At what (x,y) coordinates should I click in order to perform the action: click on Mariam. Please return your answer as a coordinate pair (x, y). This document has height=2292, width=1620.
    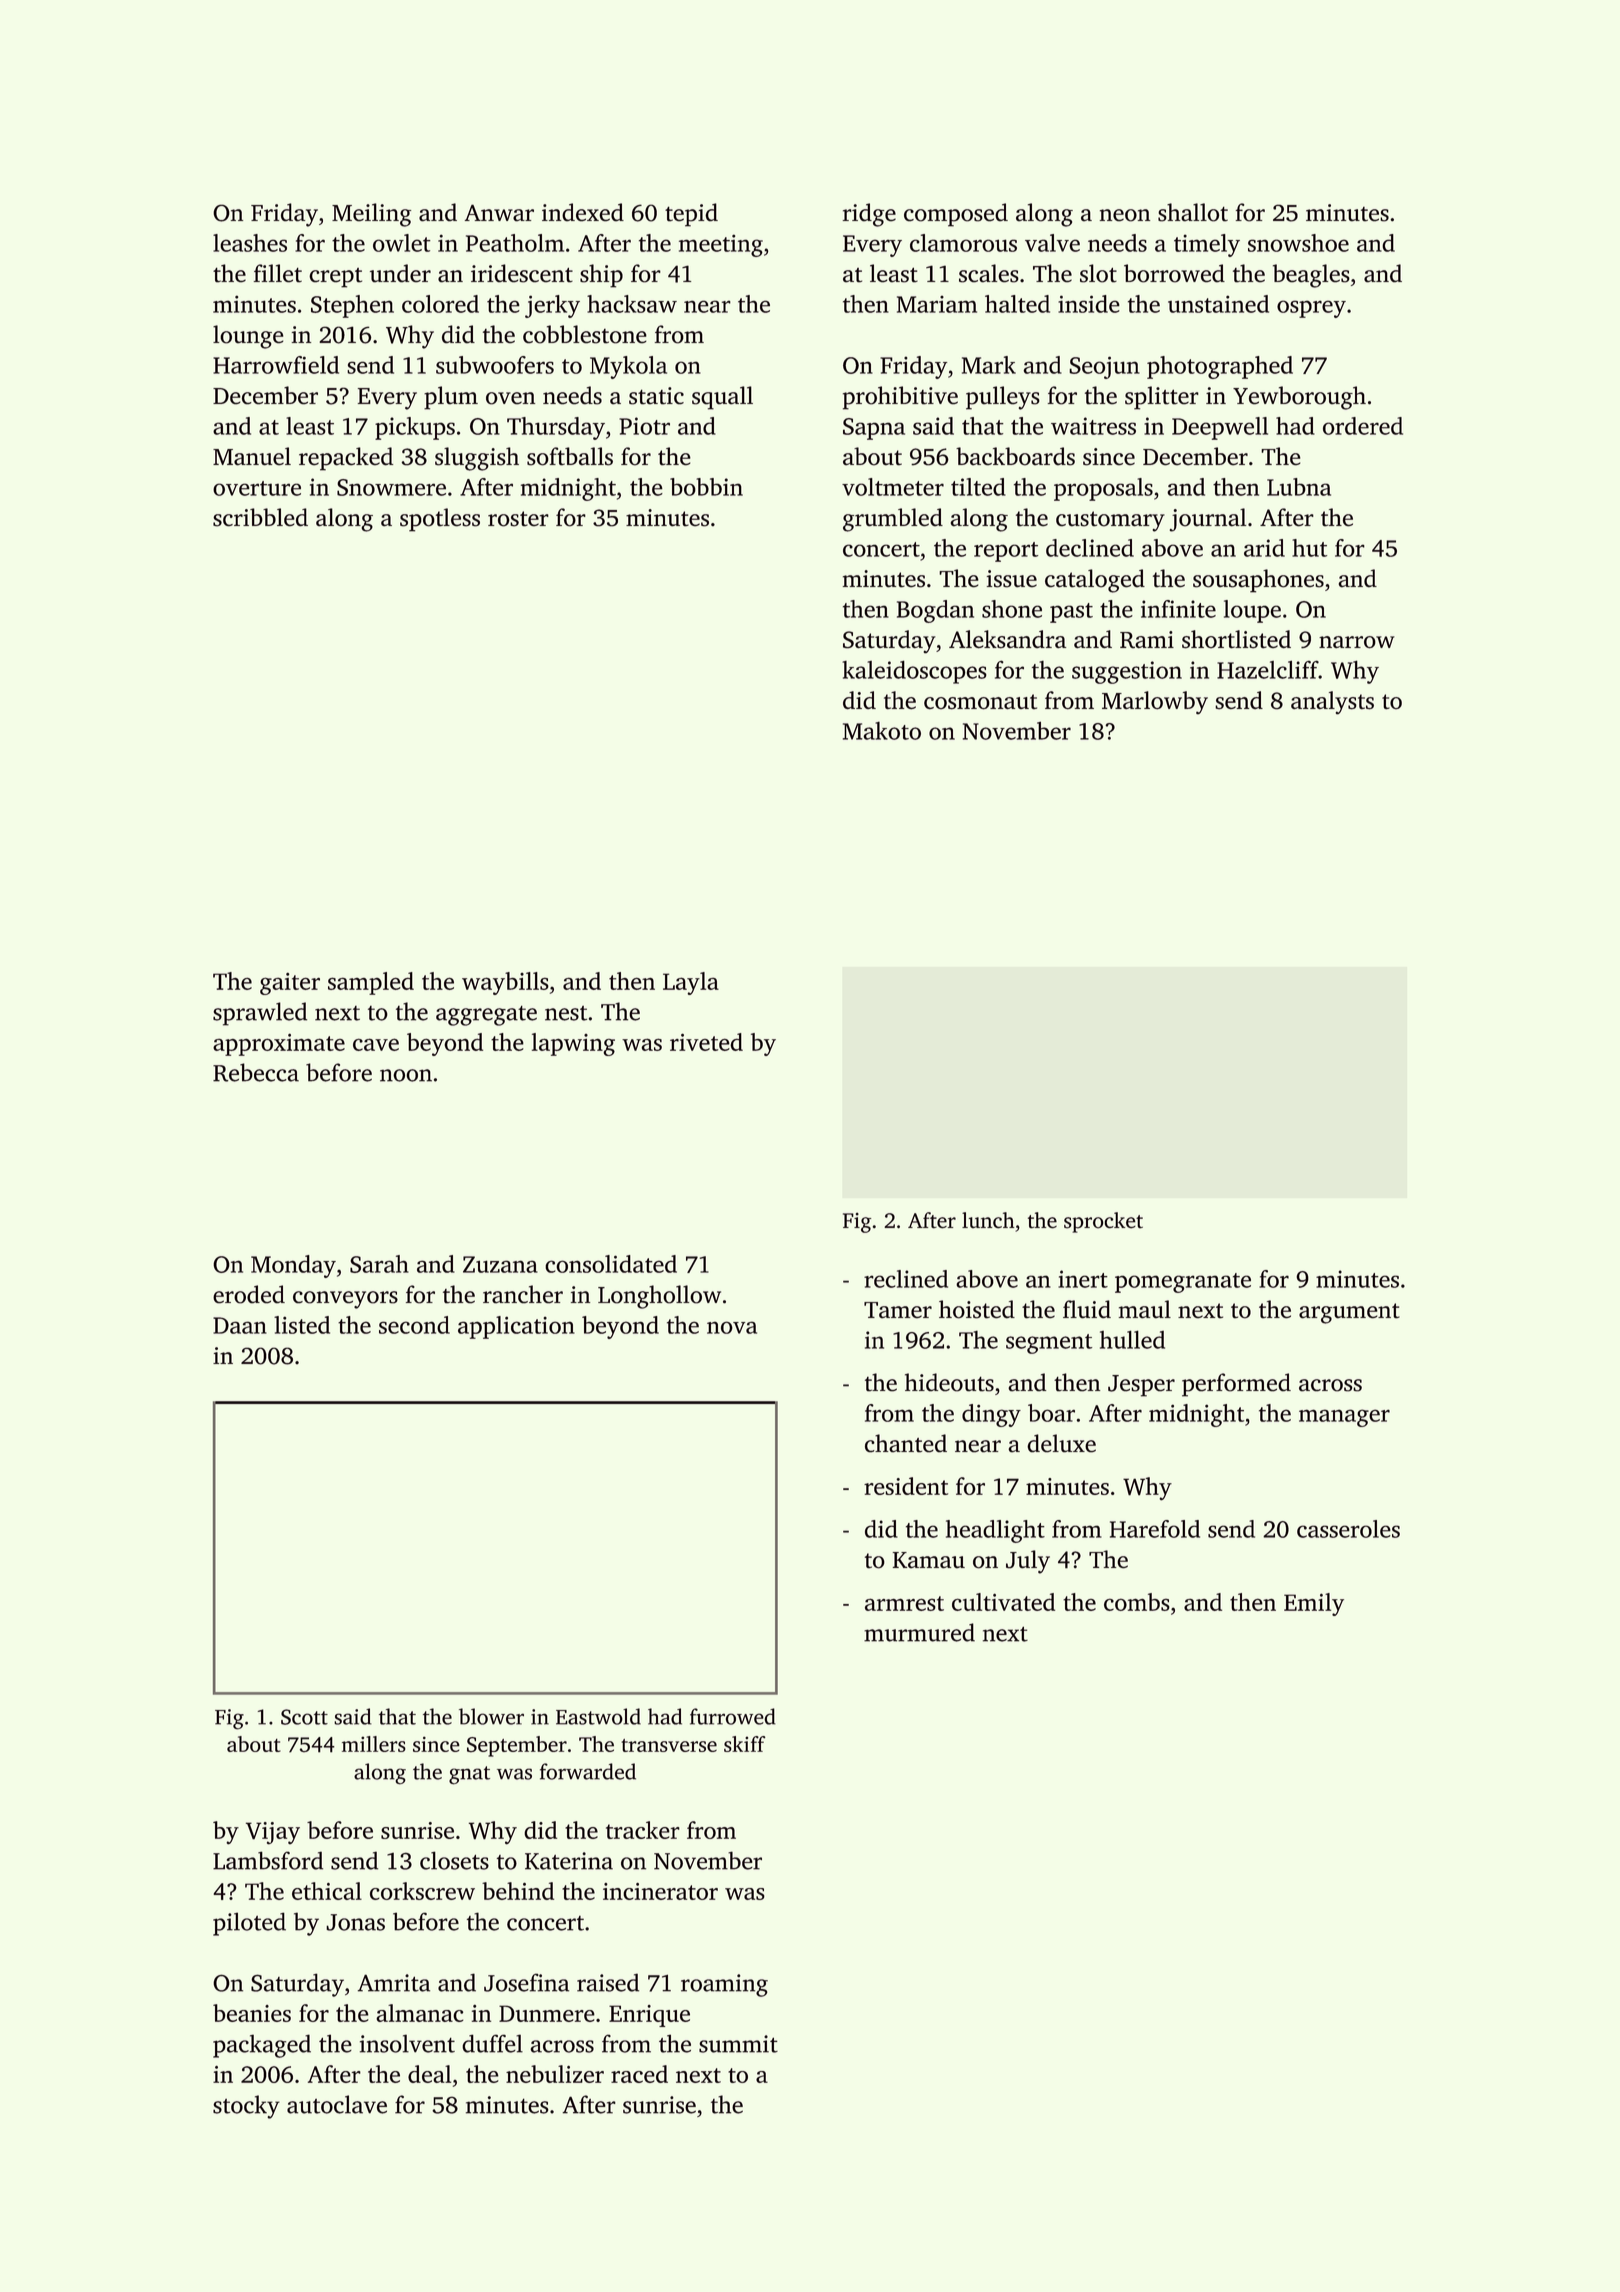
    Looking at the image, I should click on (937, 304).
